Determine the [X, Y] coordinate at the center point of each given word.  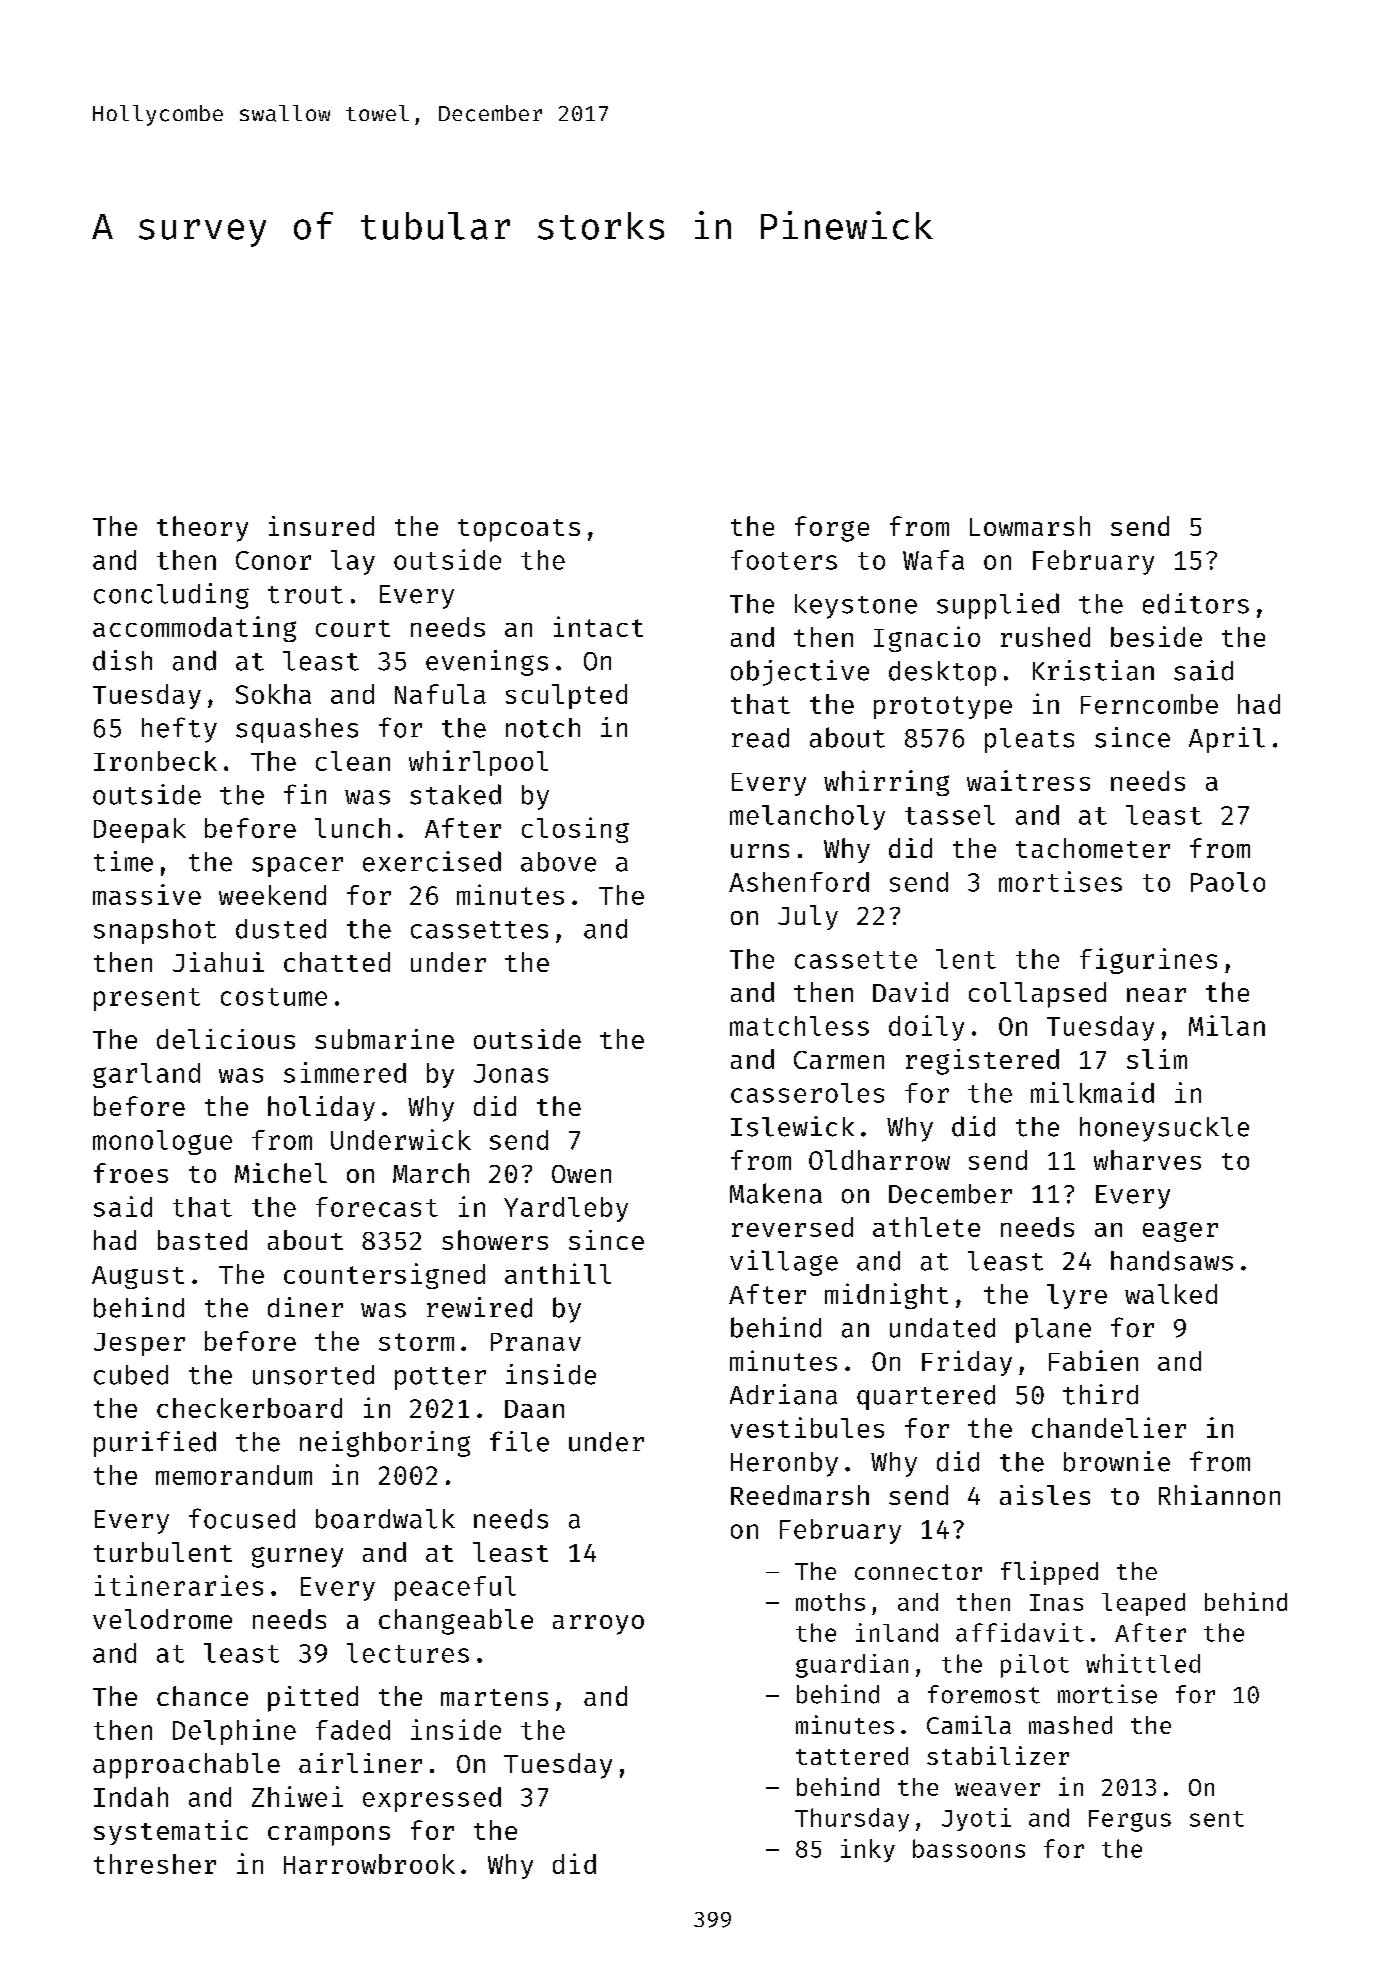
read [760, 738]
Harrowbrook [369, 1864]
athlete [926, 1227]
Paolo [1228, 882]
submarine [384, 1039]
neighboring [385, 1444]
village [784, 1263]
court [353, 628]
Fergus [1130, 1821]
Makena [776, 1193]
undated [942, 1328]
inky [868, 1850]
